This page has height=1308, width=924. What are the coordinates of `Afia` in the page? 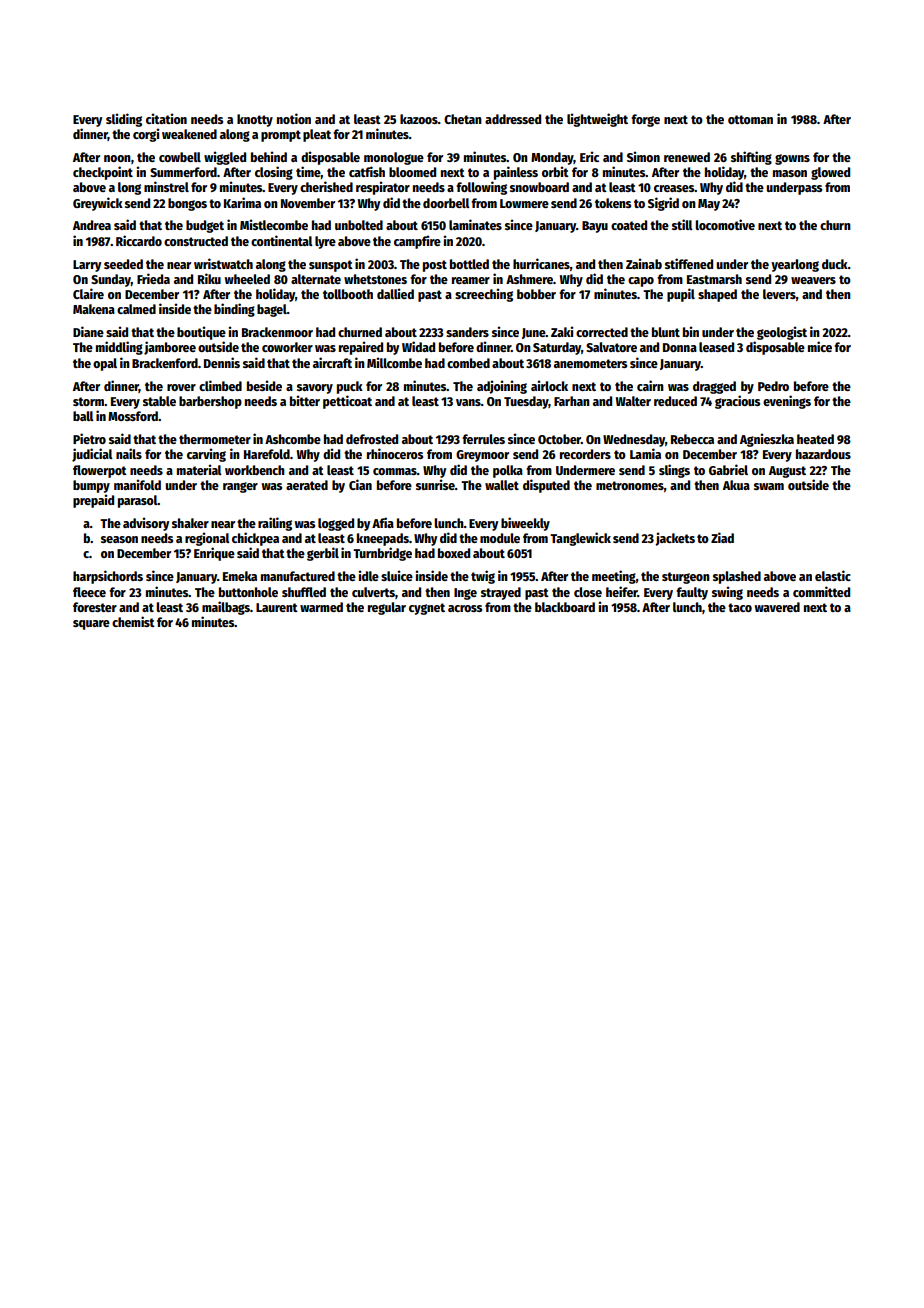 It's located at (383, 522).
